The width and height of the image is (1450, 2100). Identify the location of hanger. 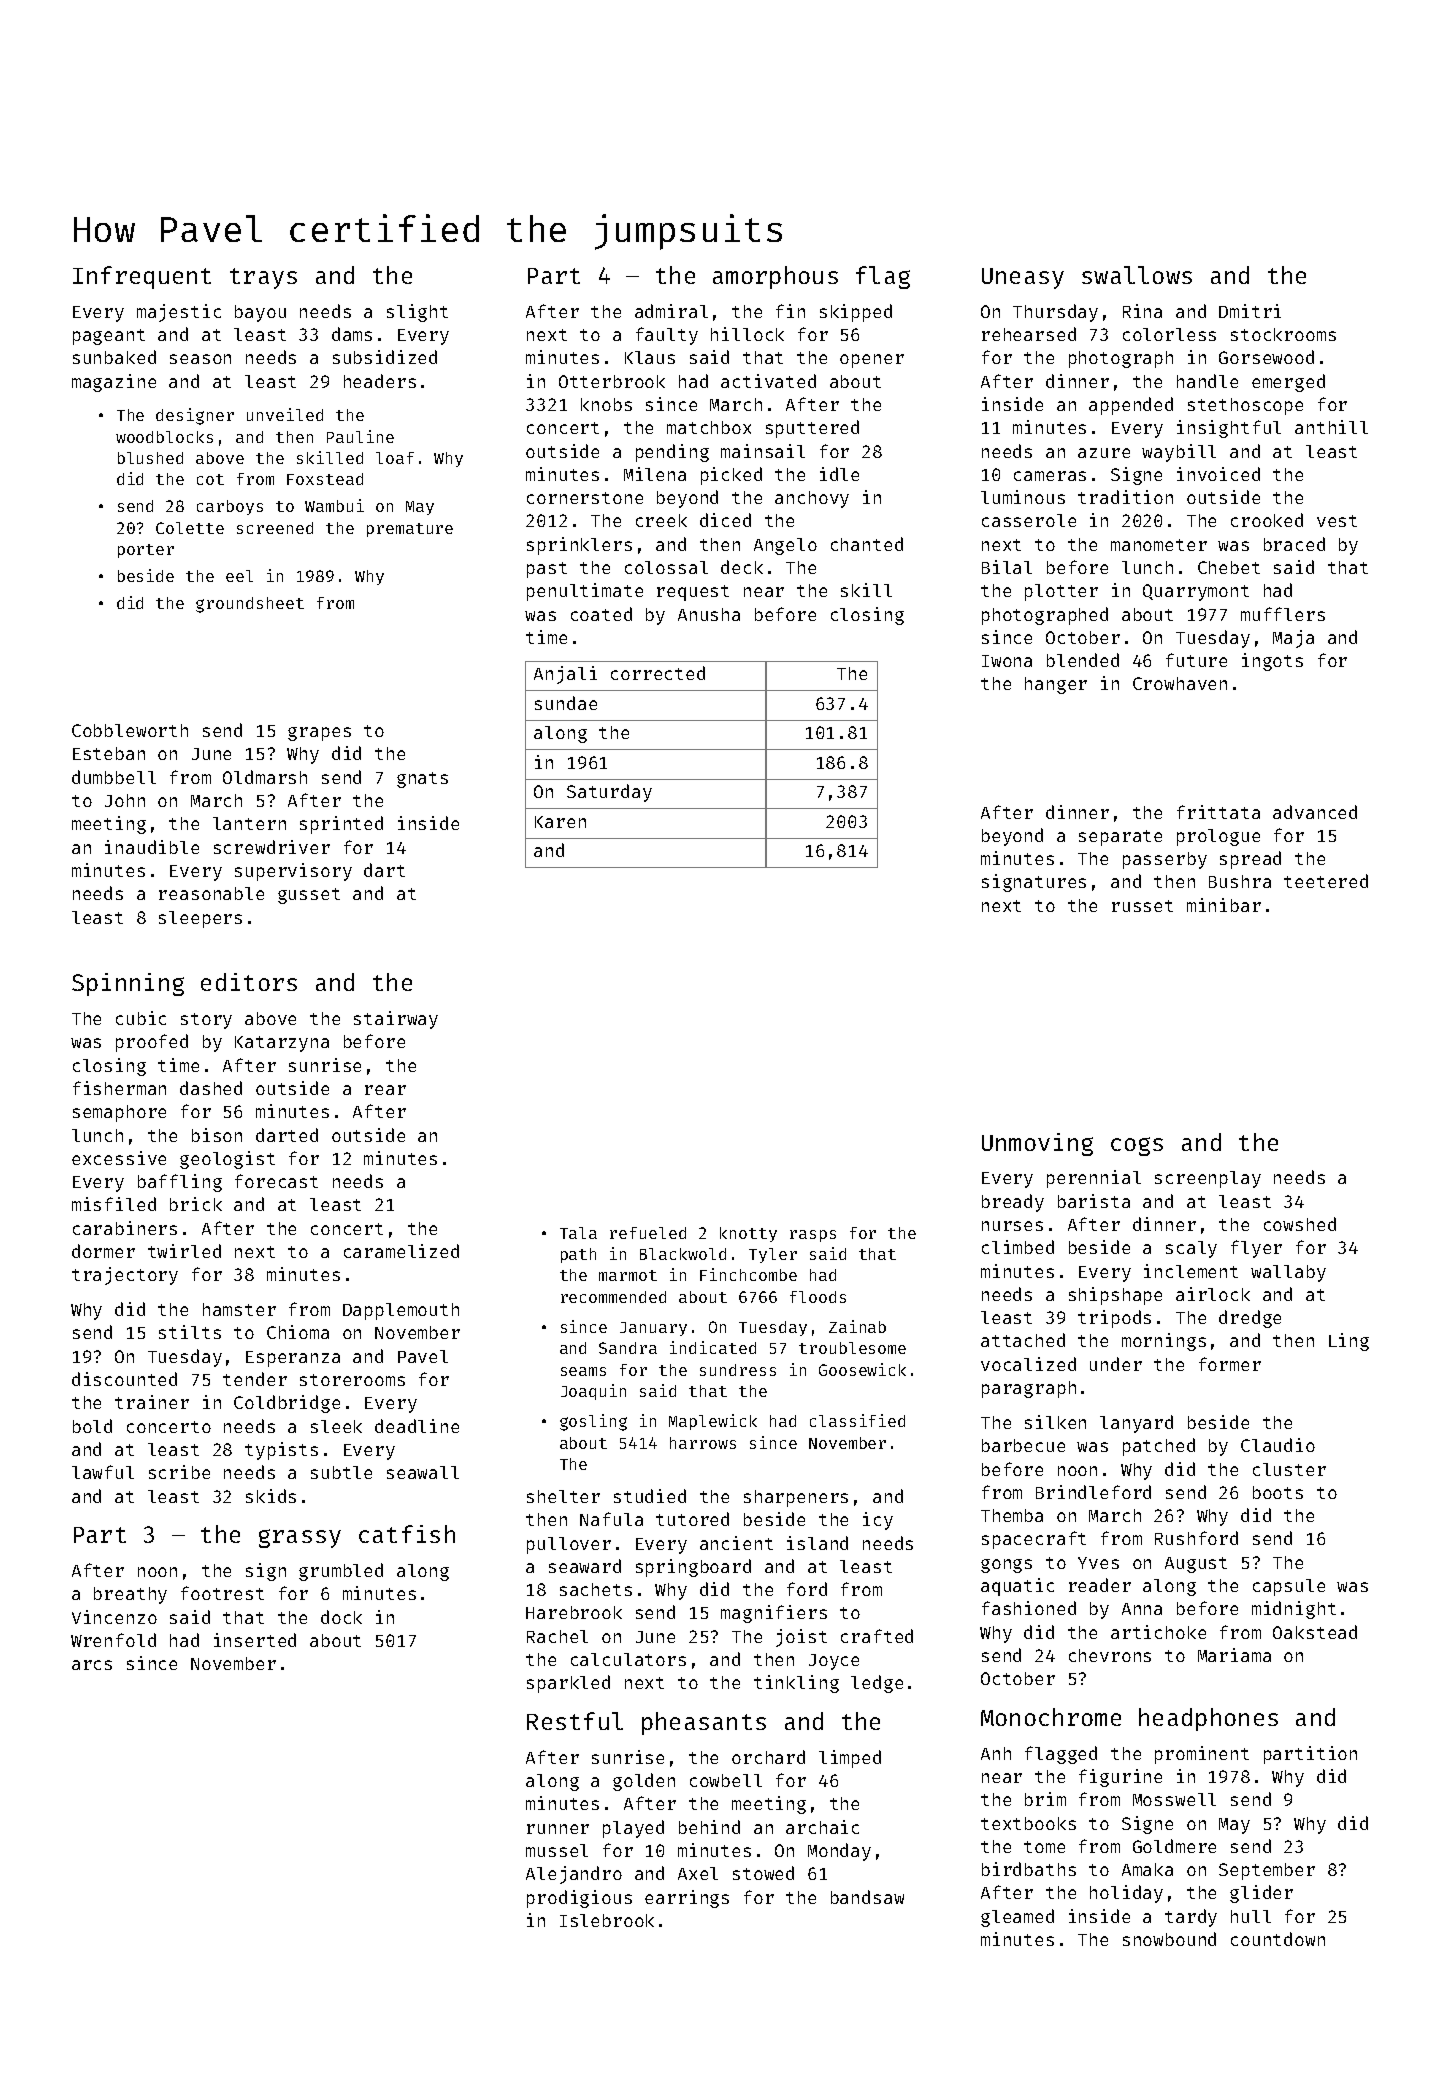
(1056, 685).
